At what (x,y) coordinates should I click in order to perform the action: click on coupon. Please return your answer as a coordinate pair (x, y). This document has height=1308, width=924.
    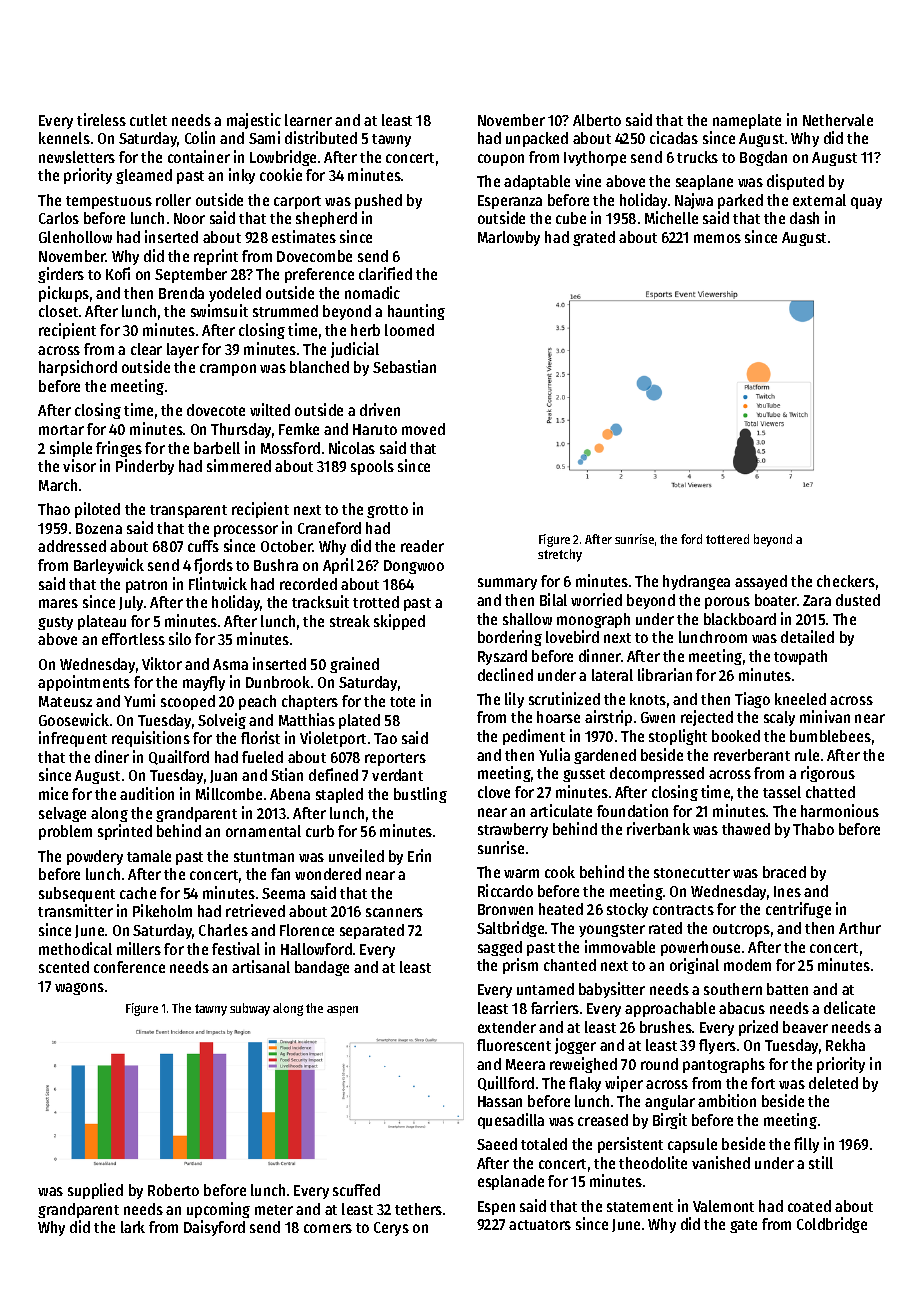
    Looking at the image, I should click on (501, 160).
